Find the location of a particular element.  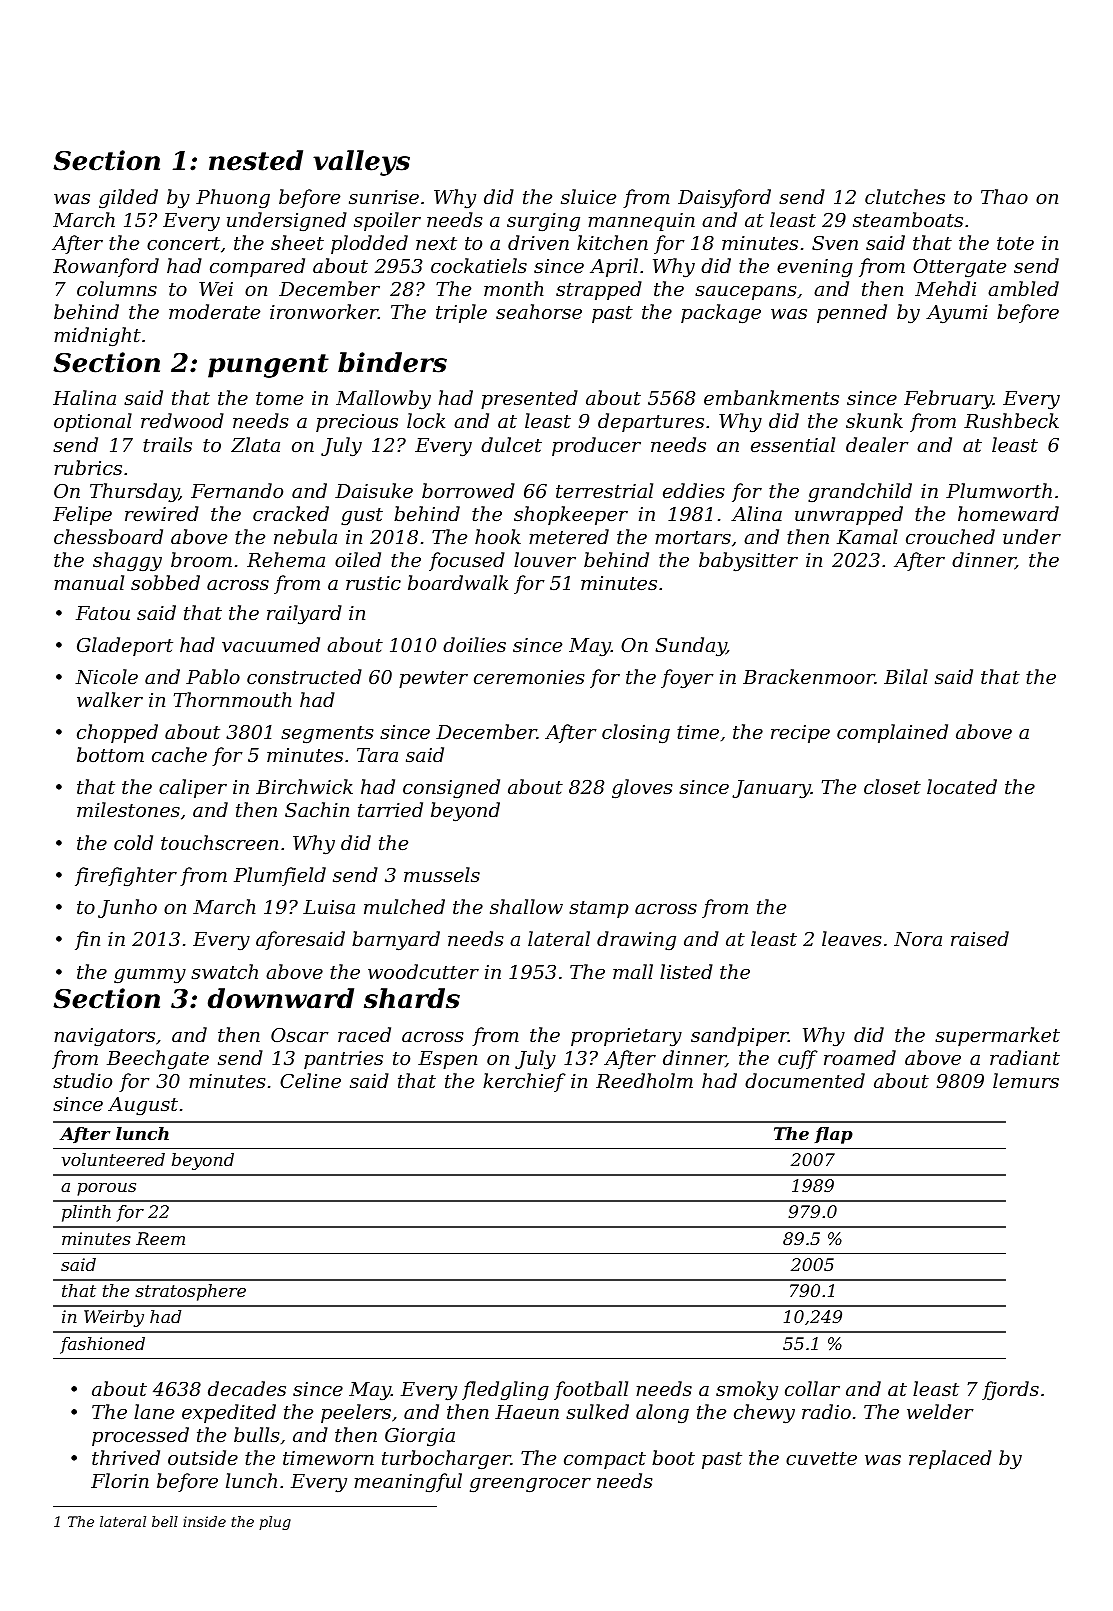

mortars is located at coordinates (693, 537).
